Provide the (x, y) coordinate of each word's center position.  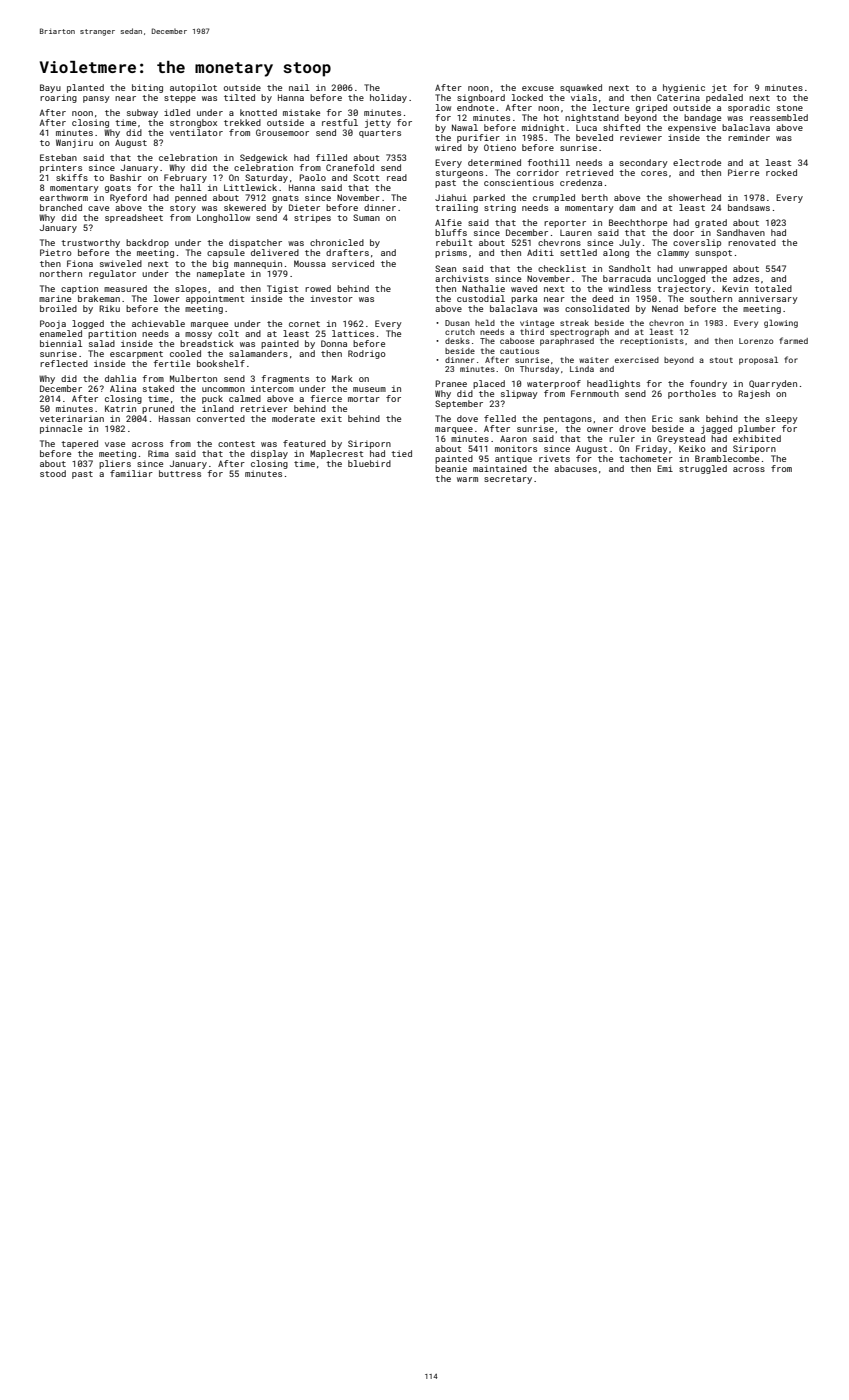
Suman (366, 217)
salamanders (258, 353)
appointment (215, 299)
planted (85, 88)
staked (158, 388)
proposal (758, 360)
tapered (79, 444)
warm (467, 479)
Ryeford (128, 198)
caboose (517, 341)
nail (299, 87)
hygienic (684, 88)
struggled (703, 469)
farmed (793, 340)
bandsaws (749, 207)
